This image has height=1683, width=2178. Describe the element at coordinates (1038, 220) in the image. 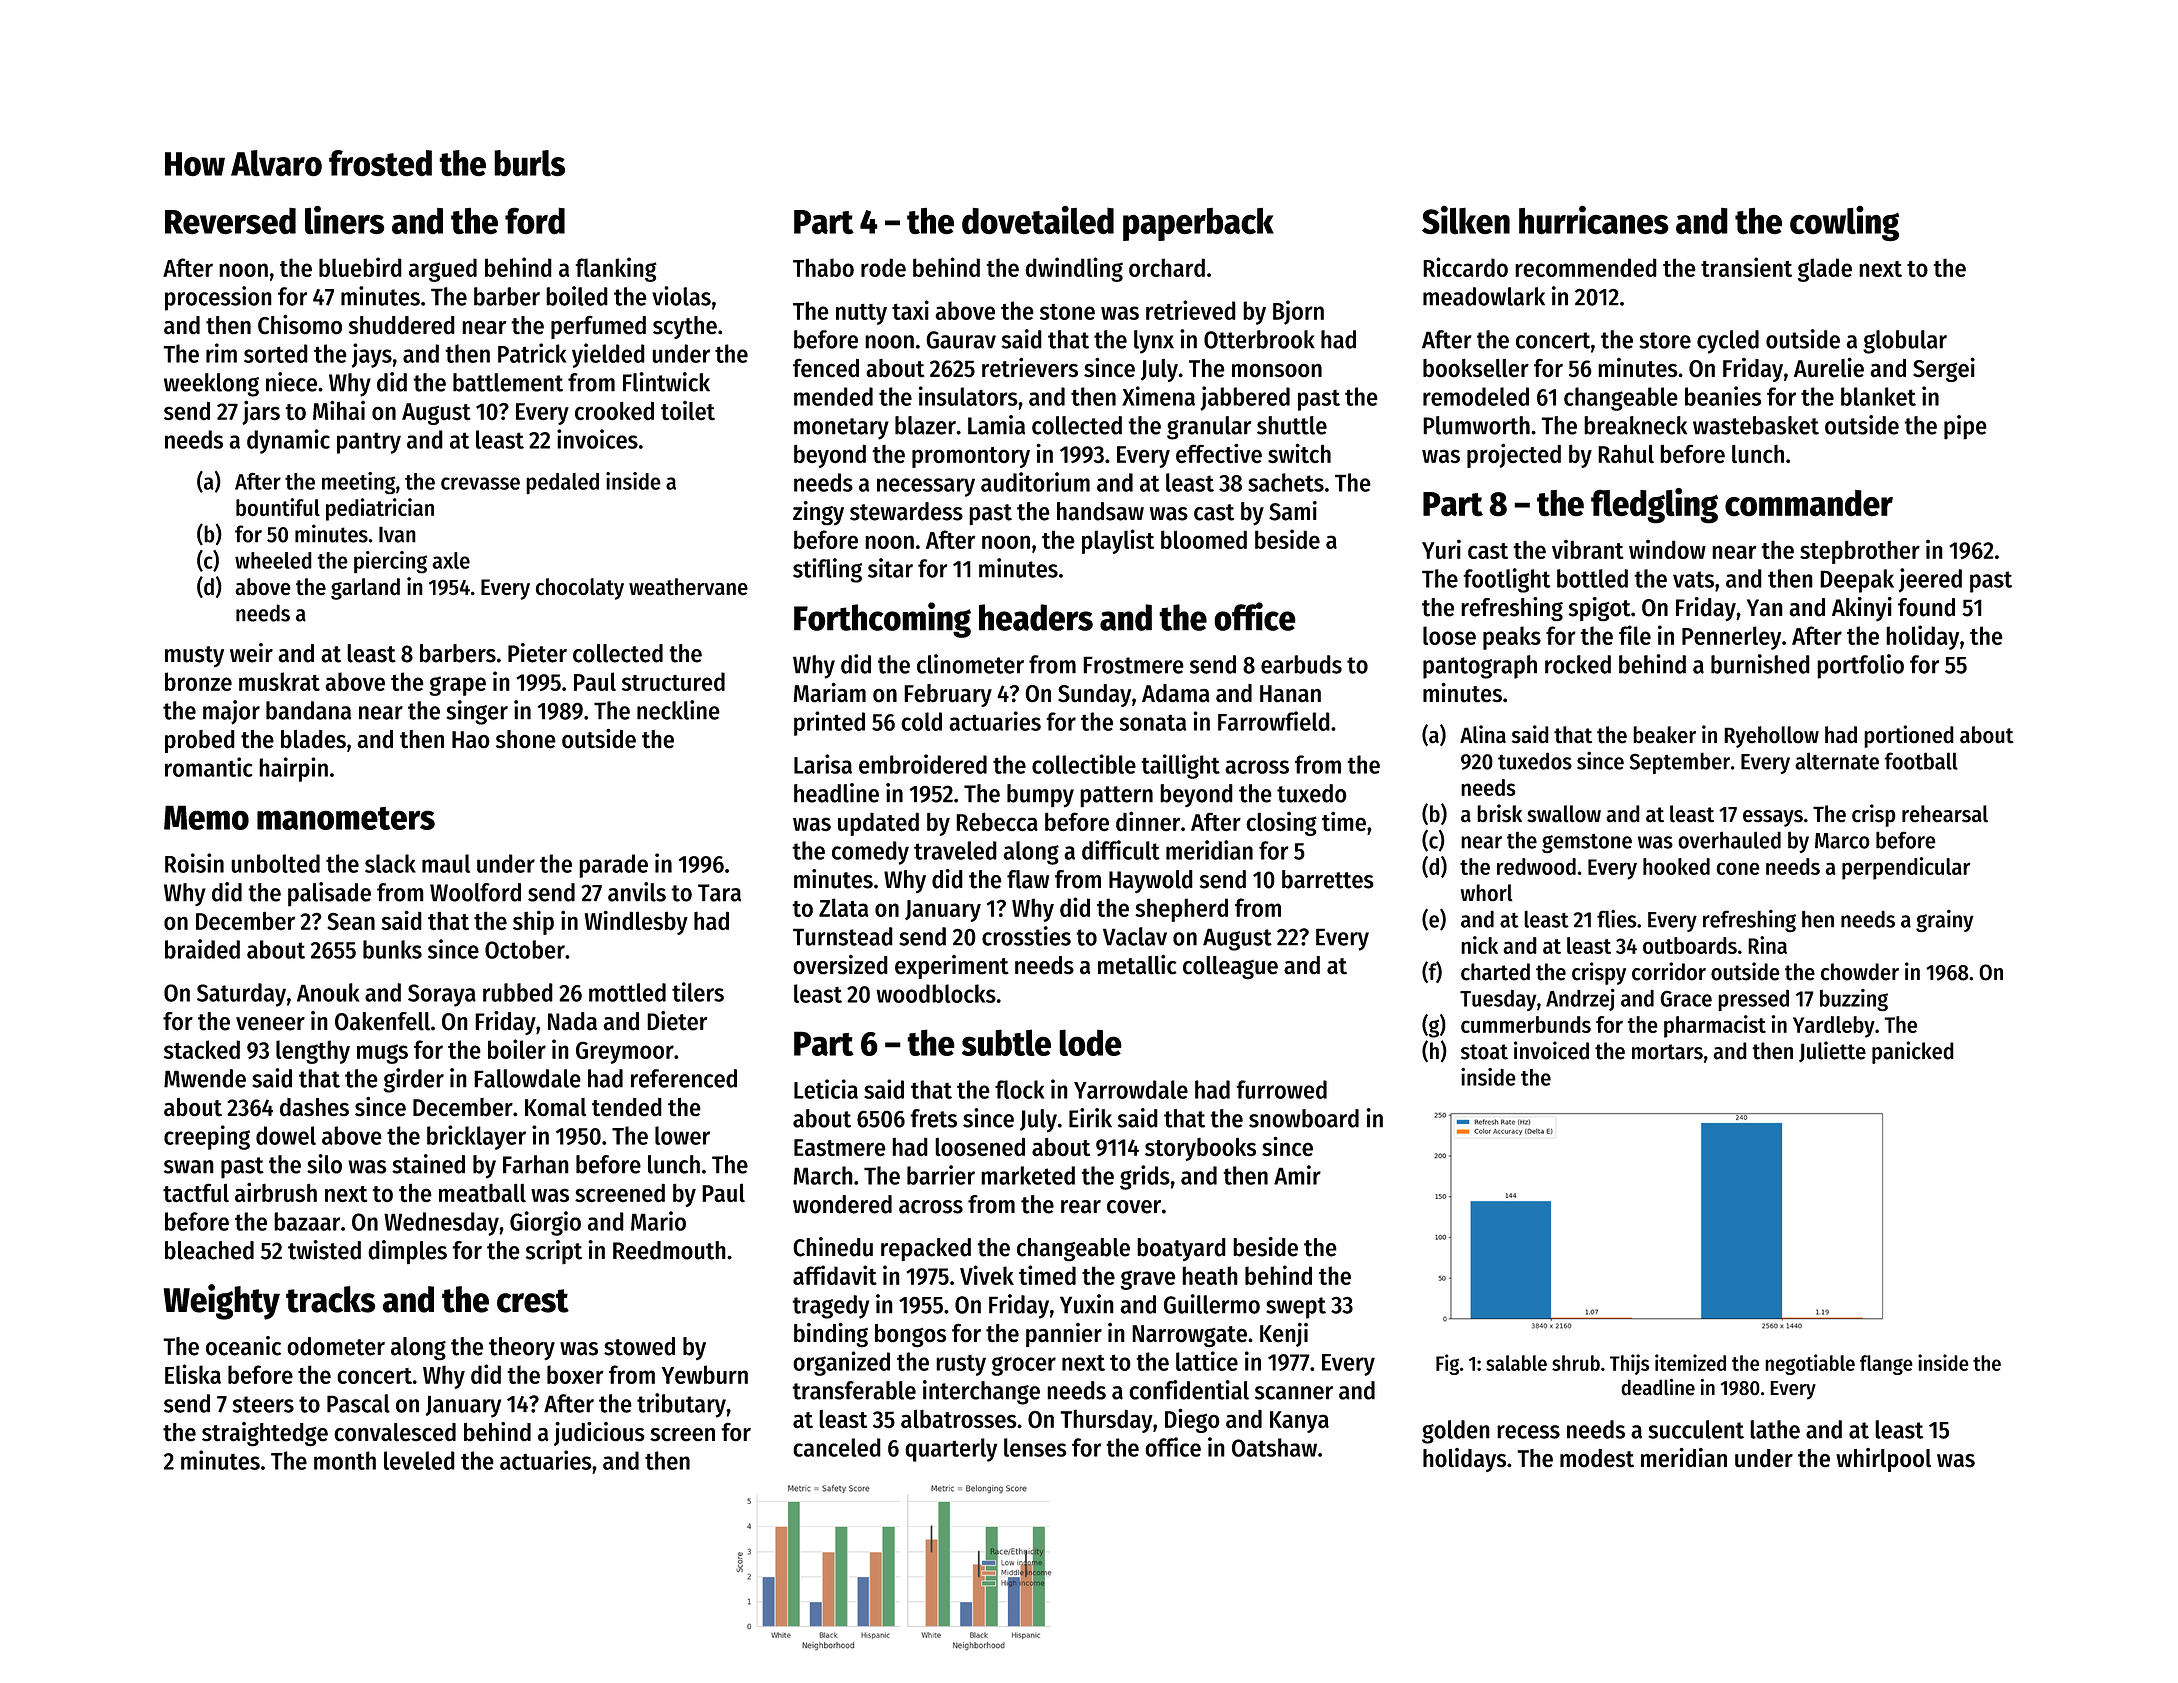

I see `dovetailed` at that location.
